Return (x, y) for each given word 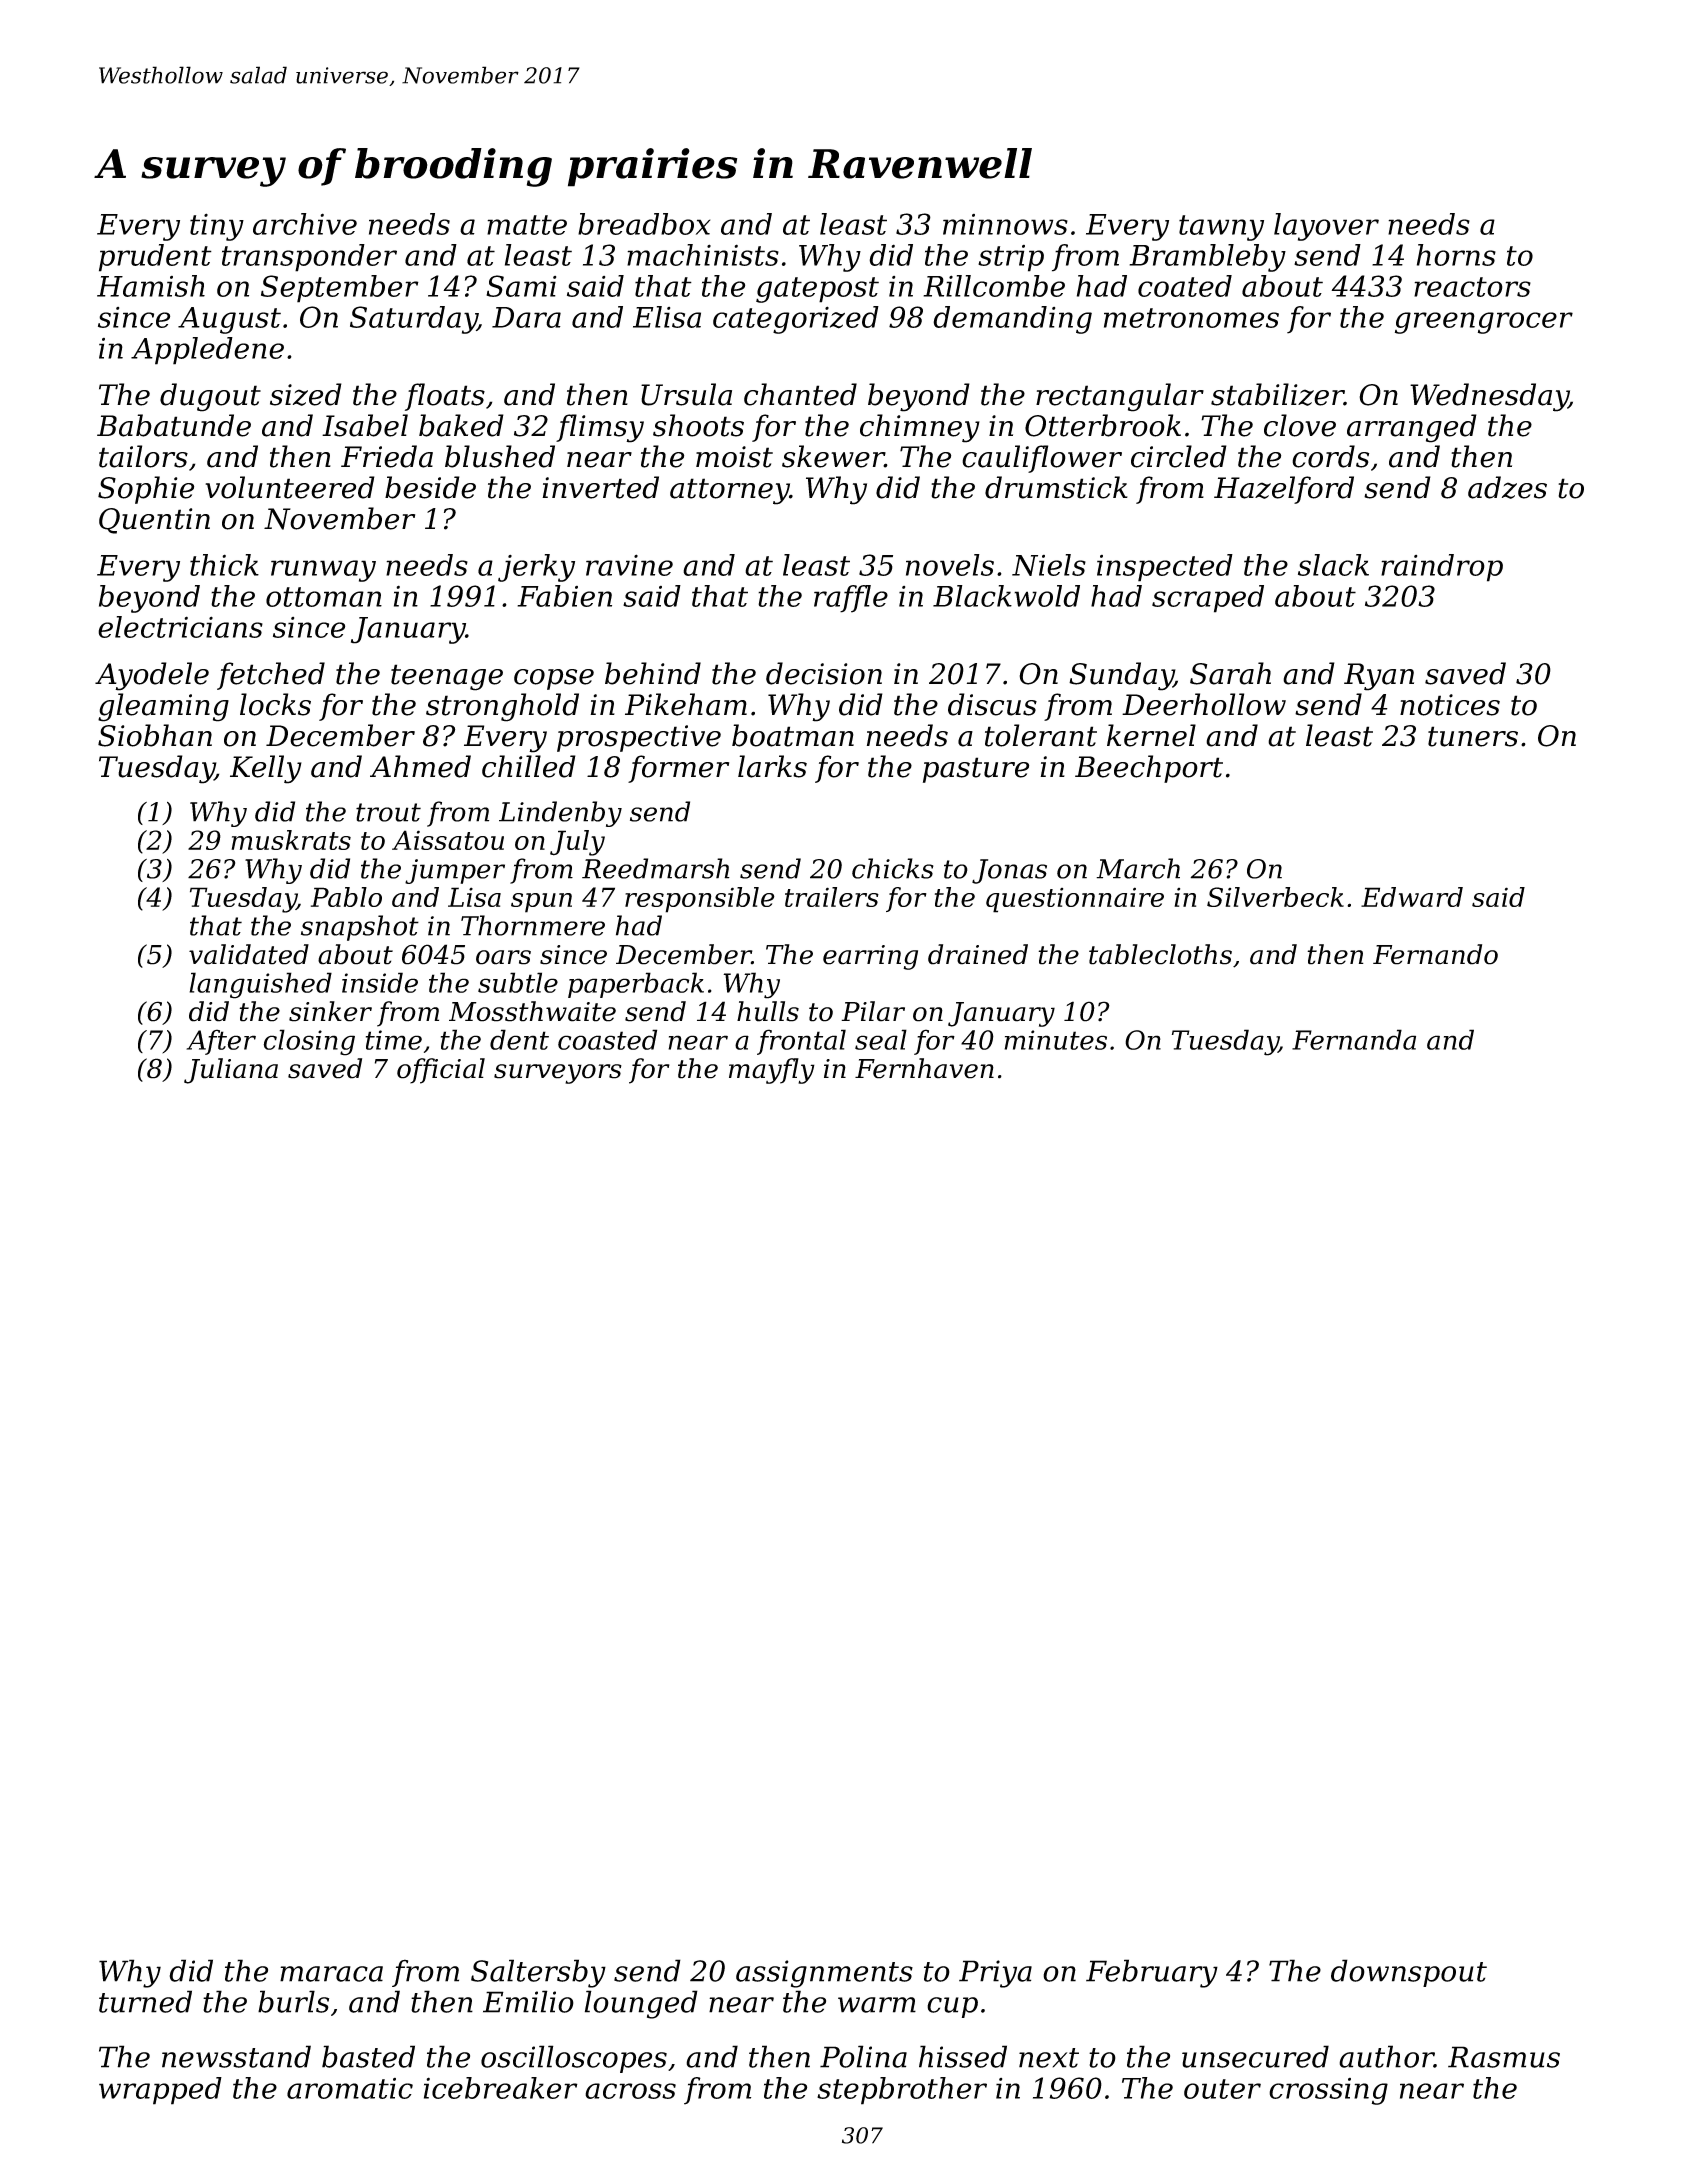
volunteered (290, 487)
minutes (1055, 1040)
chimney (920, 428)
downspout (1409, 1973)
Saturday (413, 320)
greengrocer (1484, 323)
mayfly (772, 1071)
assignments (824, 1974)
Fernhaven (924, 1068)
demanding (1012, 320)
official (441, 1071)
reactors (1472, 287)
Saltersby (538, 1973)
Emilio (528, 2001)
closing (309, 1042)
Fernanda (1354, 1039)
